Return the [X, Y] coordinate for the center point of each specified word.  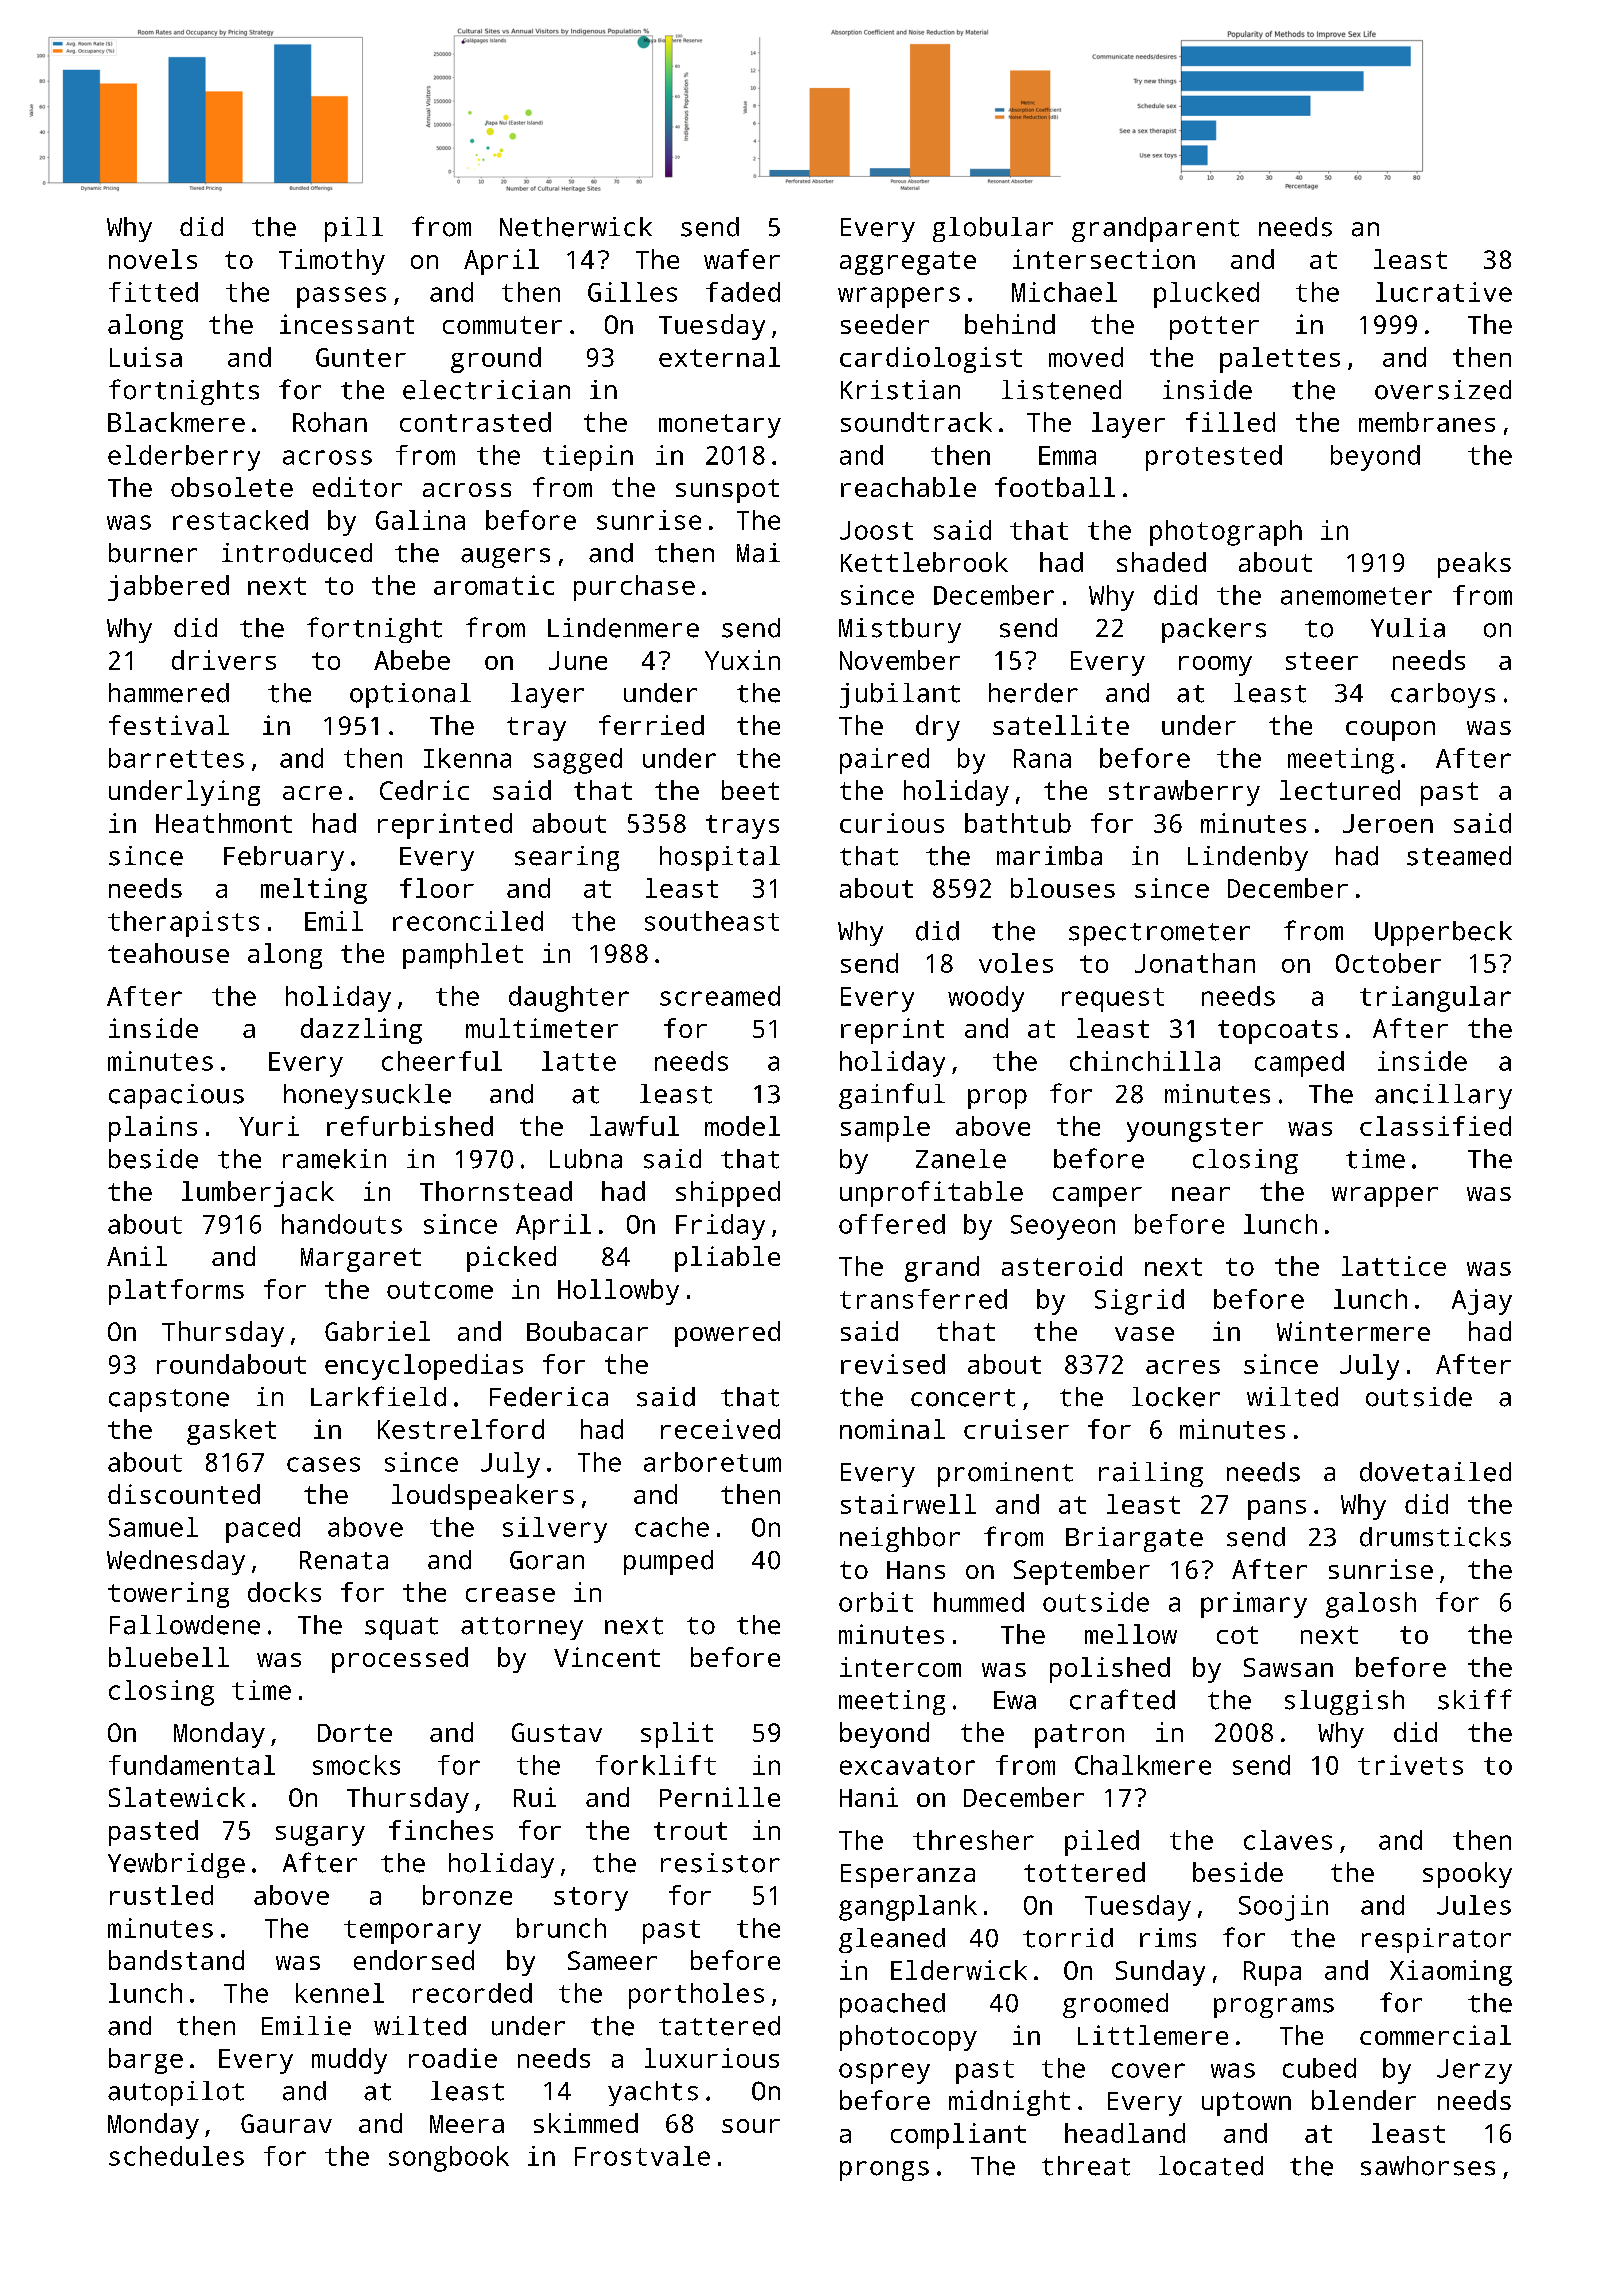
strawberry [1184, 793]
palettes [1280, 360]
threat [1086, 2166]
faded [743, 292]
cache [672, 1527]
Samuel [153, 1527]
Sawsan [1288, 1667]
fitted [153, 292]
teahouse [168, 953]
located [1211, 2166]
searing [567, 858]
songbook [449, 2159]
